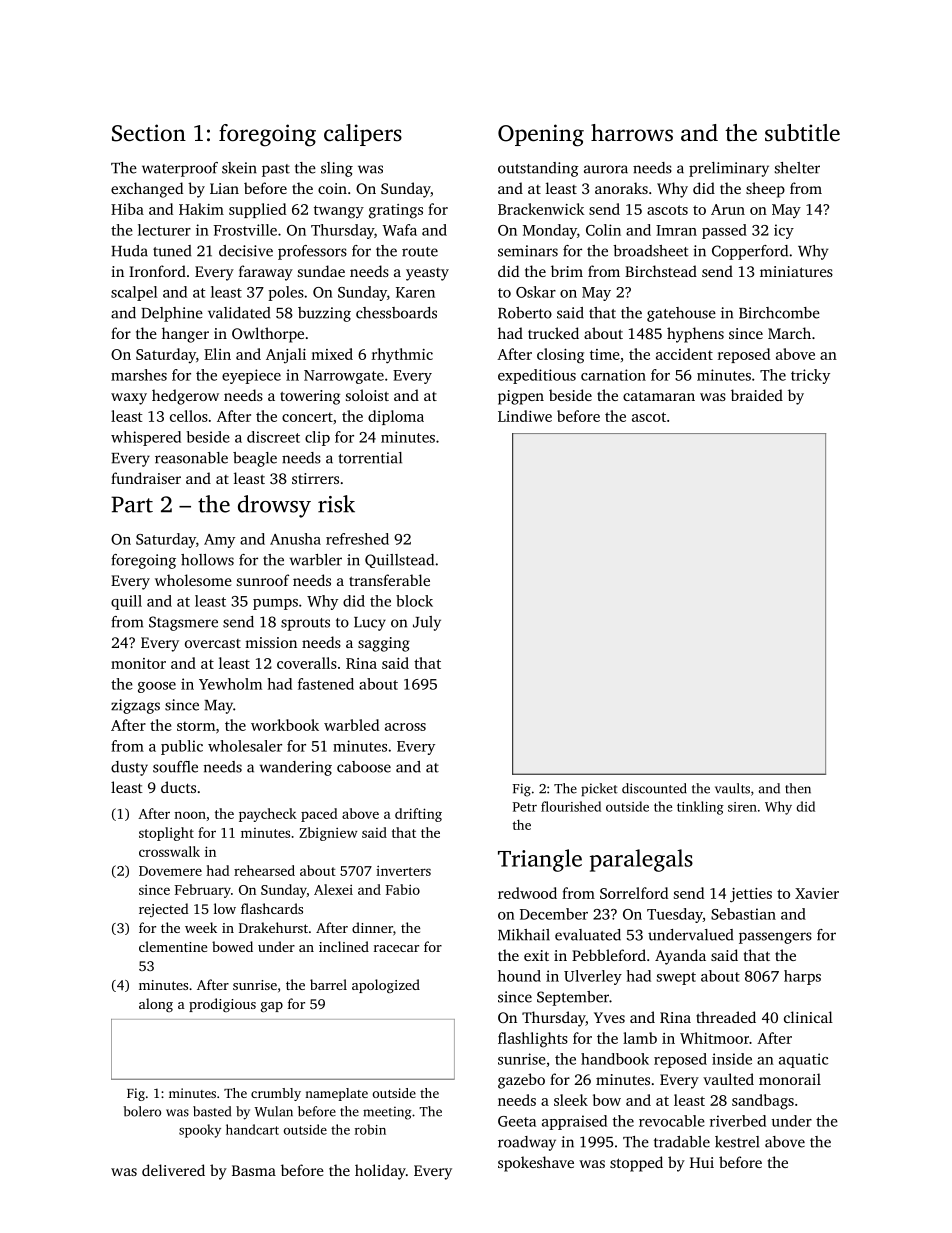 The image size is (952, 1233). What do you see at coordinates (396, 211) in the page?
I see `gratings` at bounding box center [396, 211].
